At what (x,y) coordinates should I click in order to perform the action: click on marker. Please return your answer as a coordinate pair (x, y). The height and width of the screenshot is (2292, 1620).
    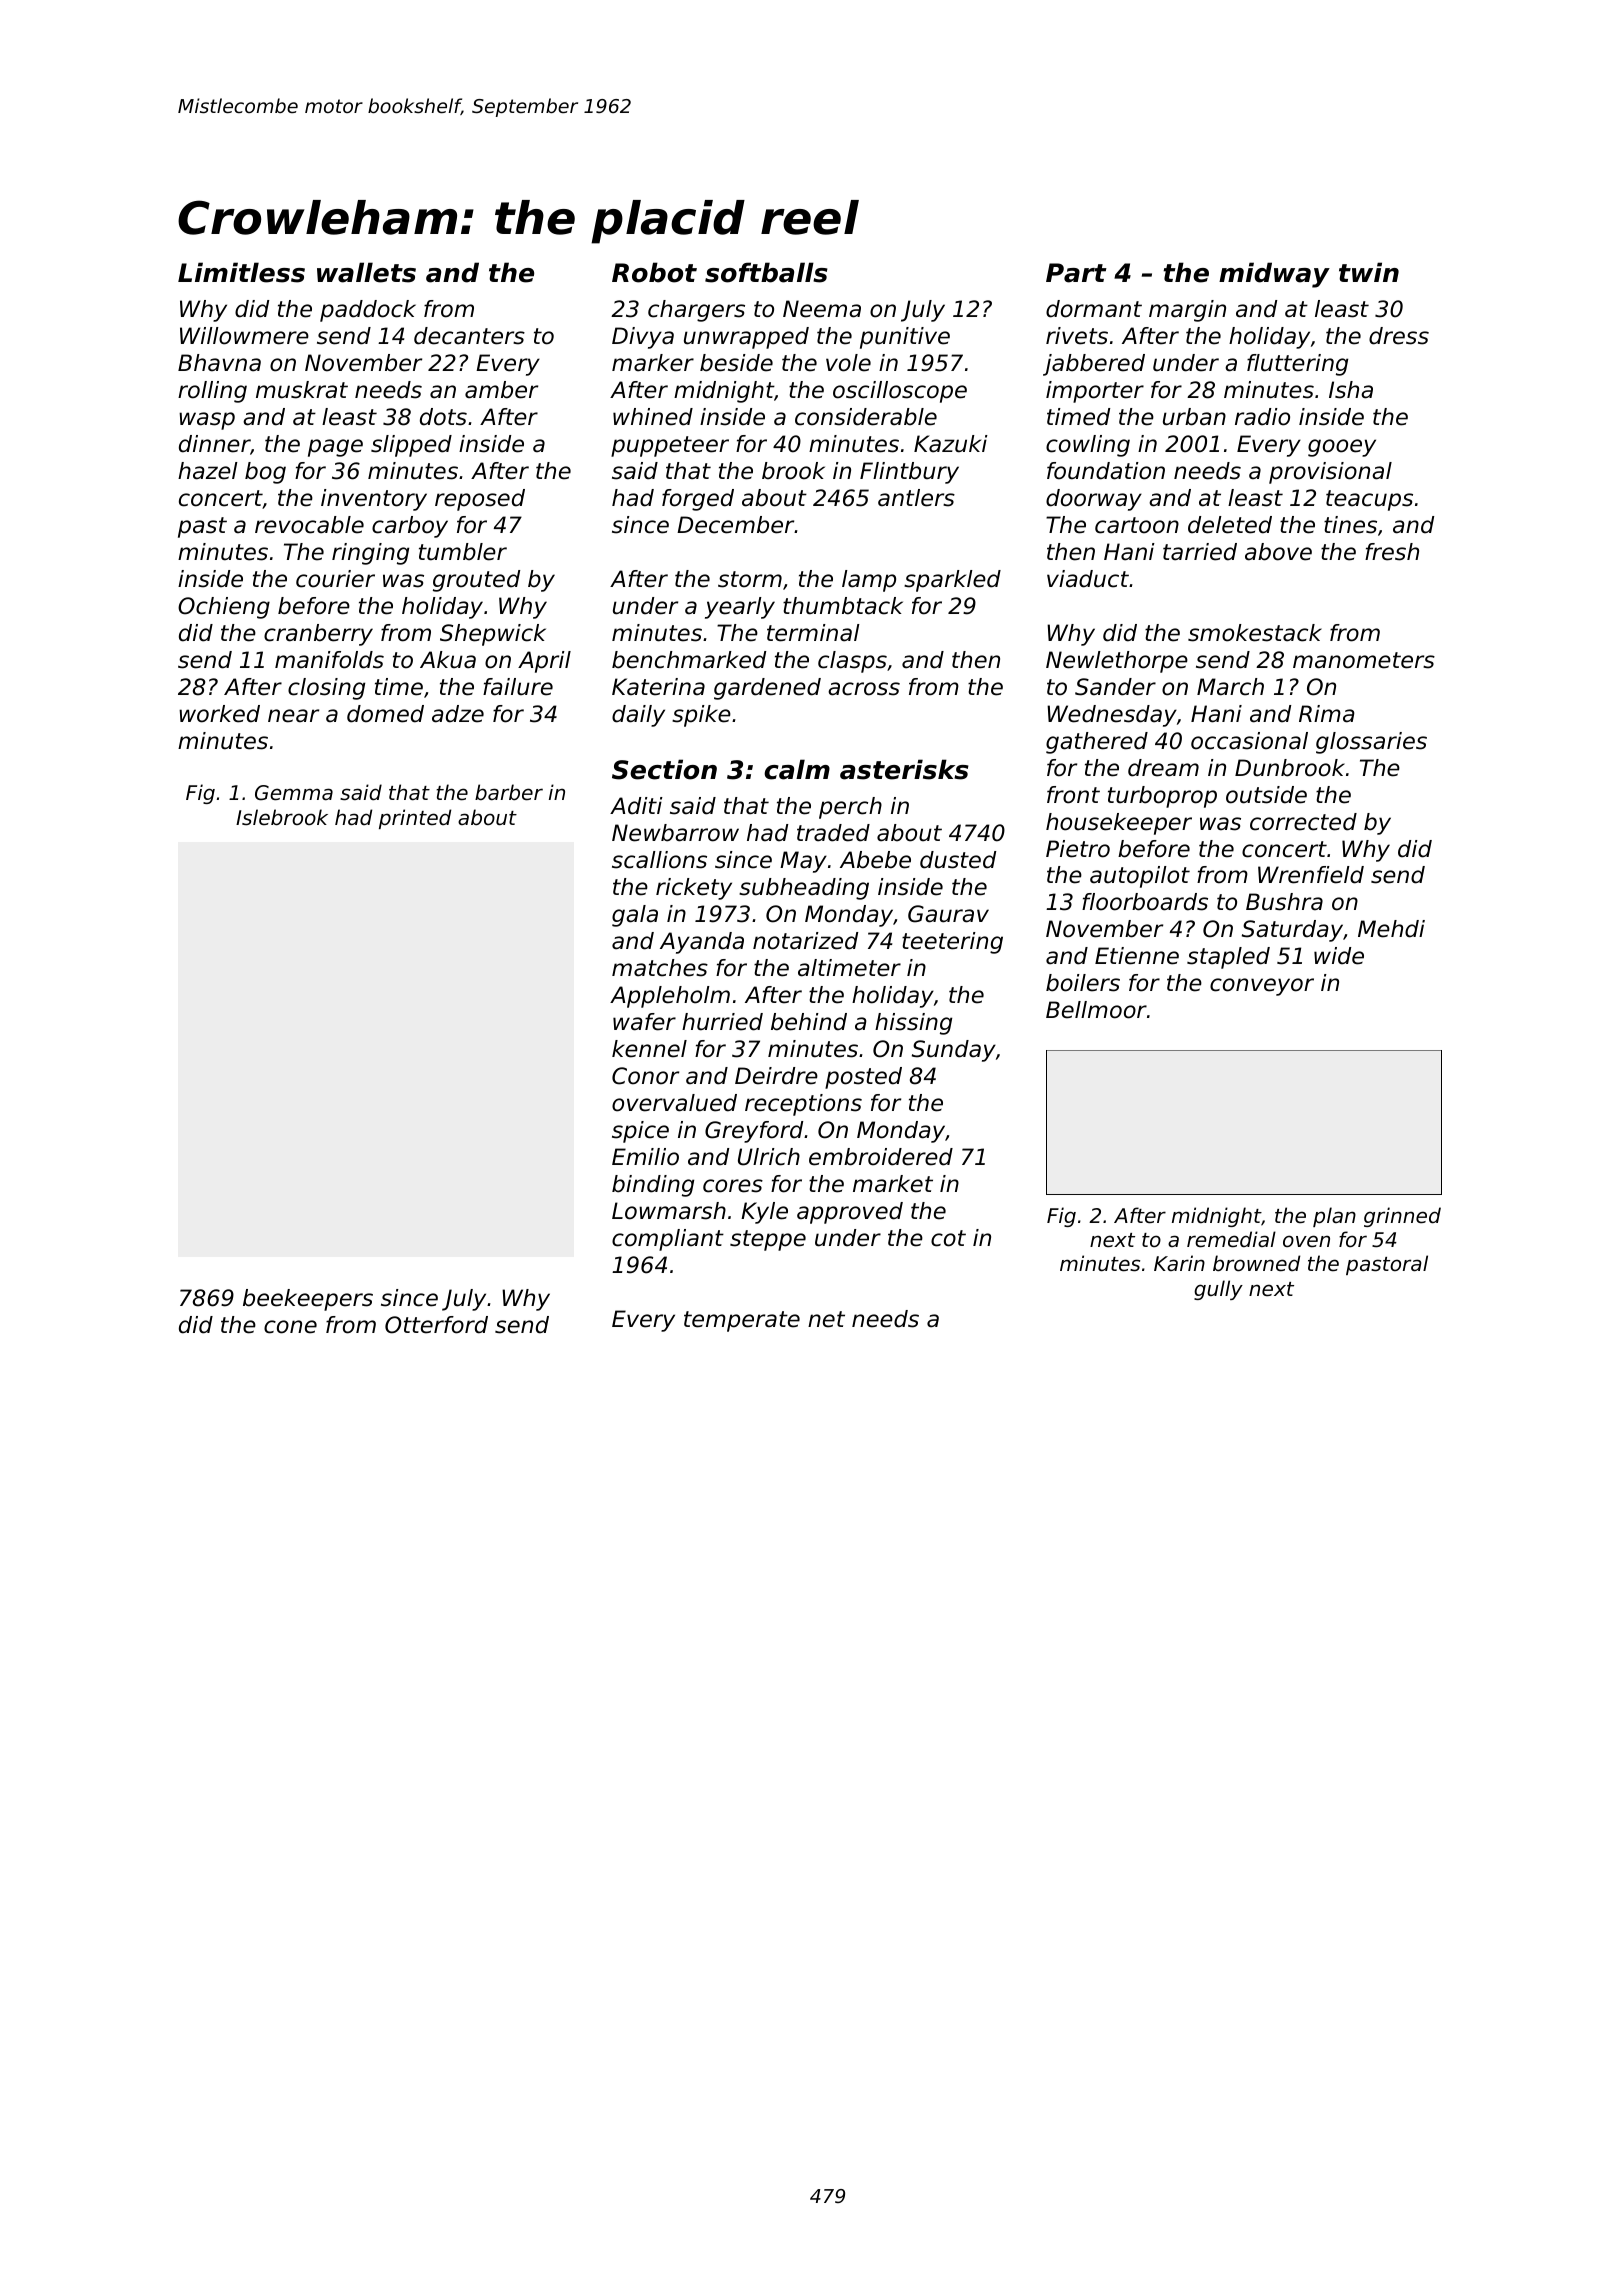
    Looking at the image, I should click on (653, 363).
